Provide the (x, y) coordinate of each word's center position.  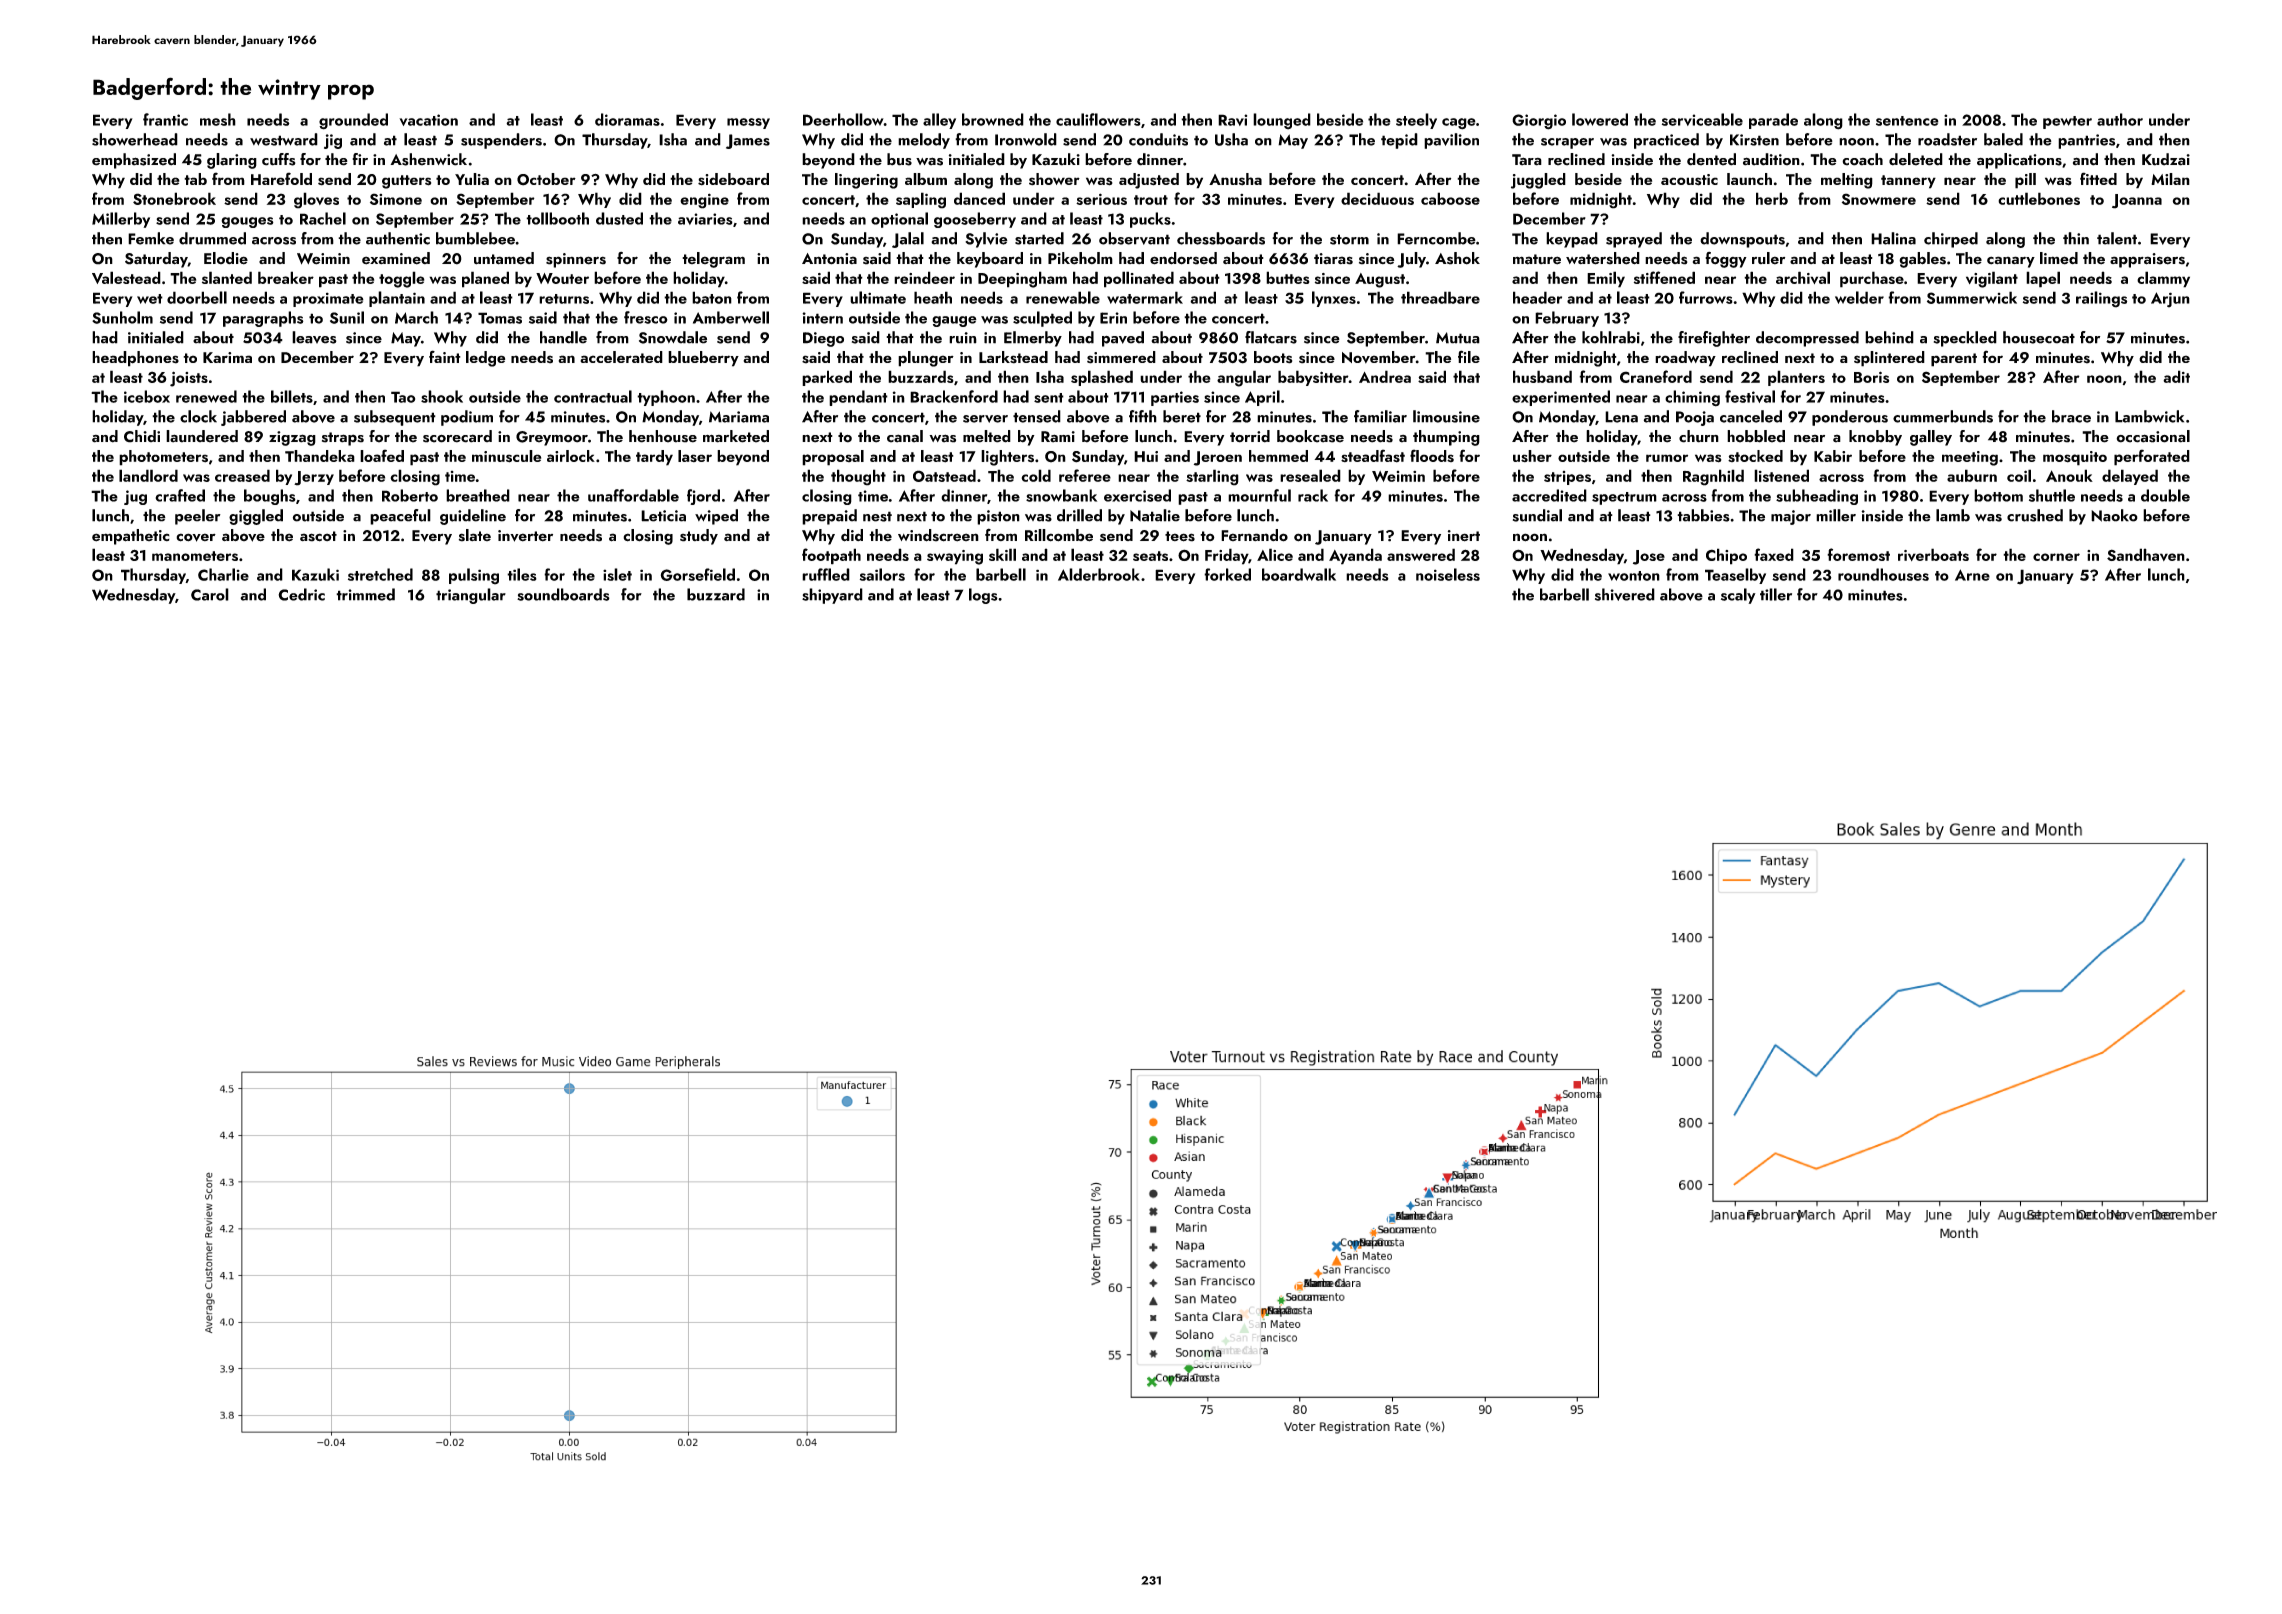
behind (1889, 337)
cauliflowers (1098, 119)
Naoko (2114, 515)
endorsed (1183, 258)
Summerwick (1972, 297)
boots (1273, 357)
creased (242, 475)
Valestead (126, 277)
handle (563, 337)
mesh (218, 119)
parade (1773, 121)
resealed (1310, 475)
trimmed (365, 594)
